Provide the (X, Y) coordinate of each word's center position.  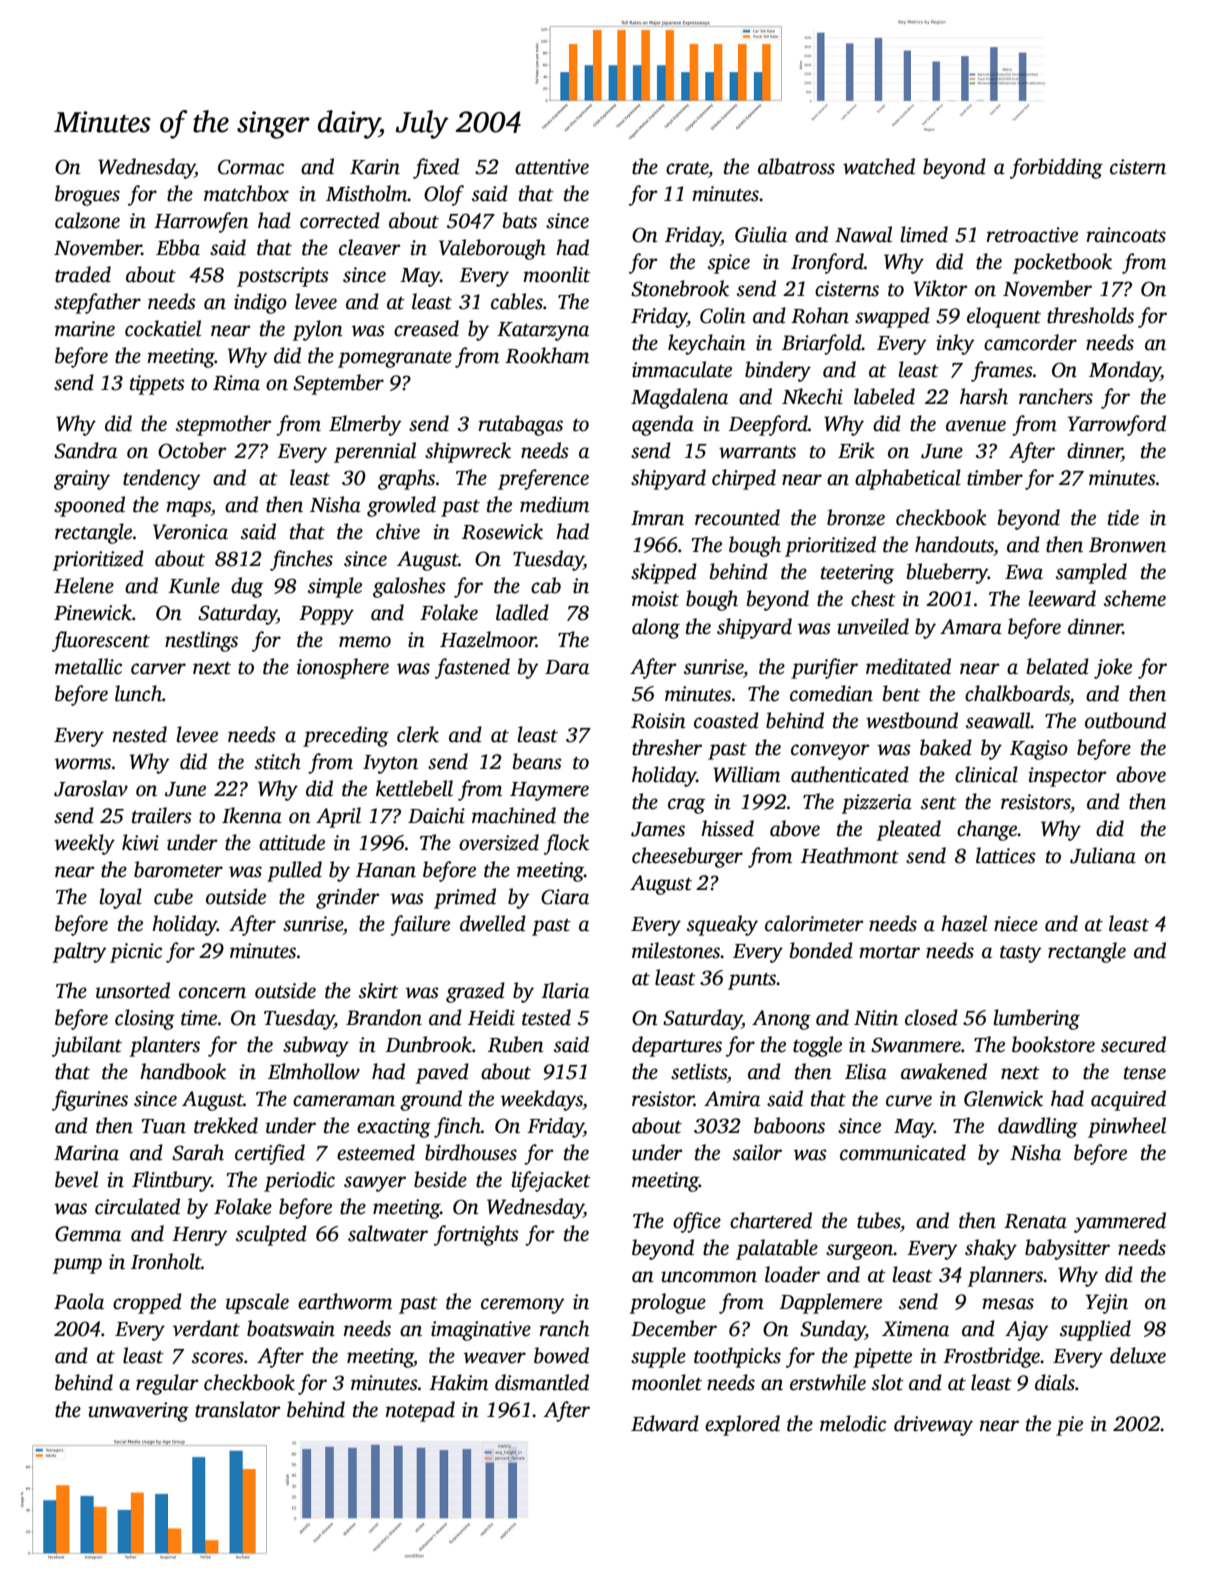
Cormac (251, 167)
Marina (86, 1153)
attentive (552, 167)
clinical (986, 774)
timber (995, 477)
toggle (817, 1046)
